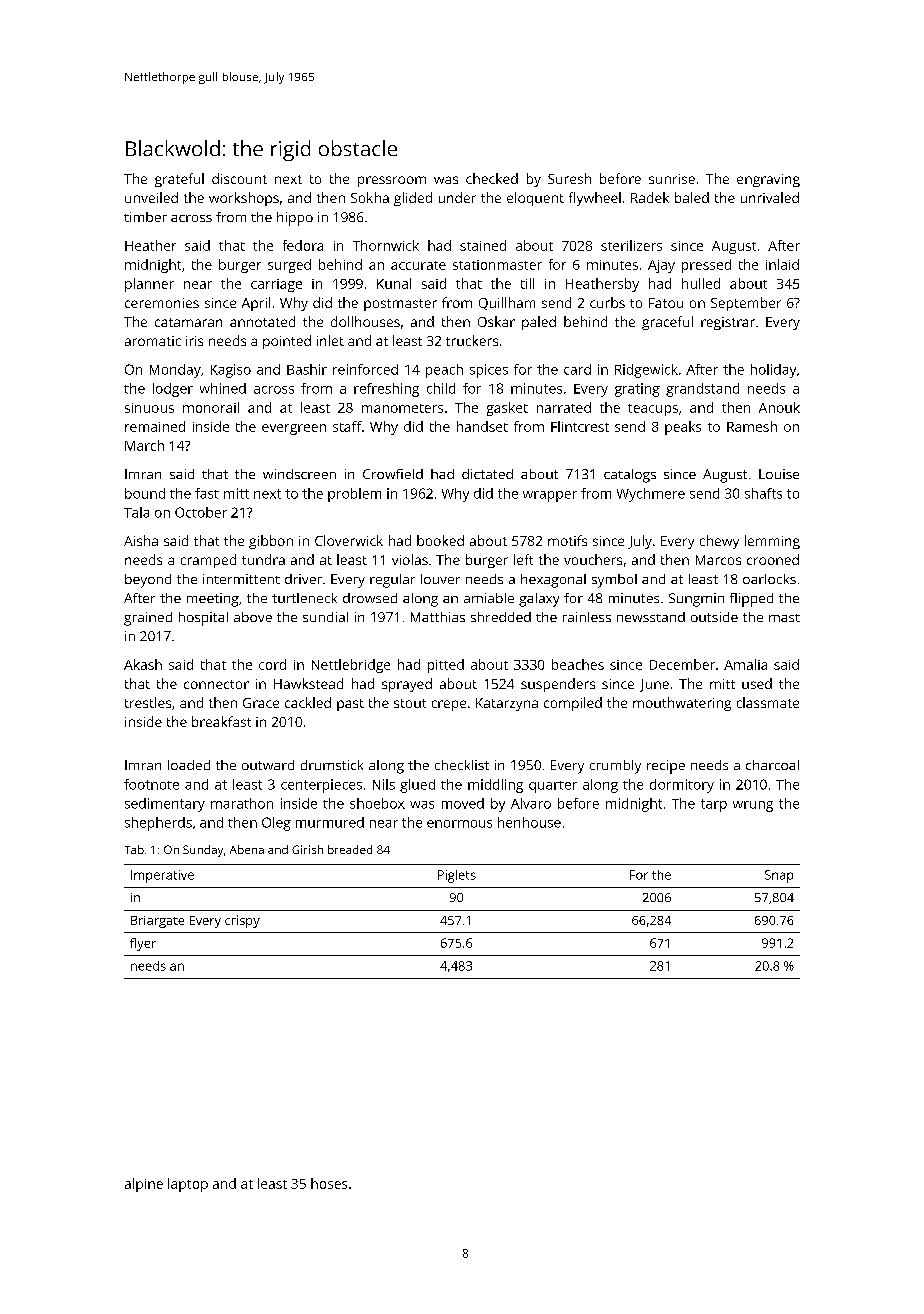  I want to click on laptop, so click(188, 1185).
